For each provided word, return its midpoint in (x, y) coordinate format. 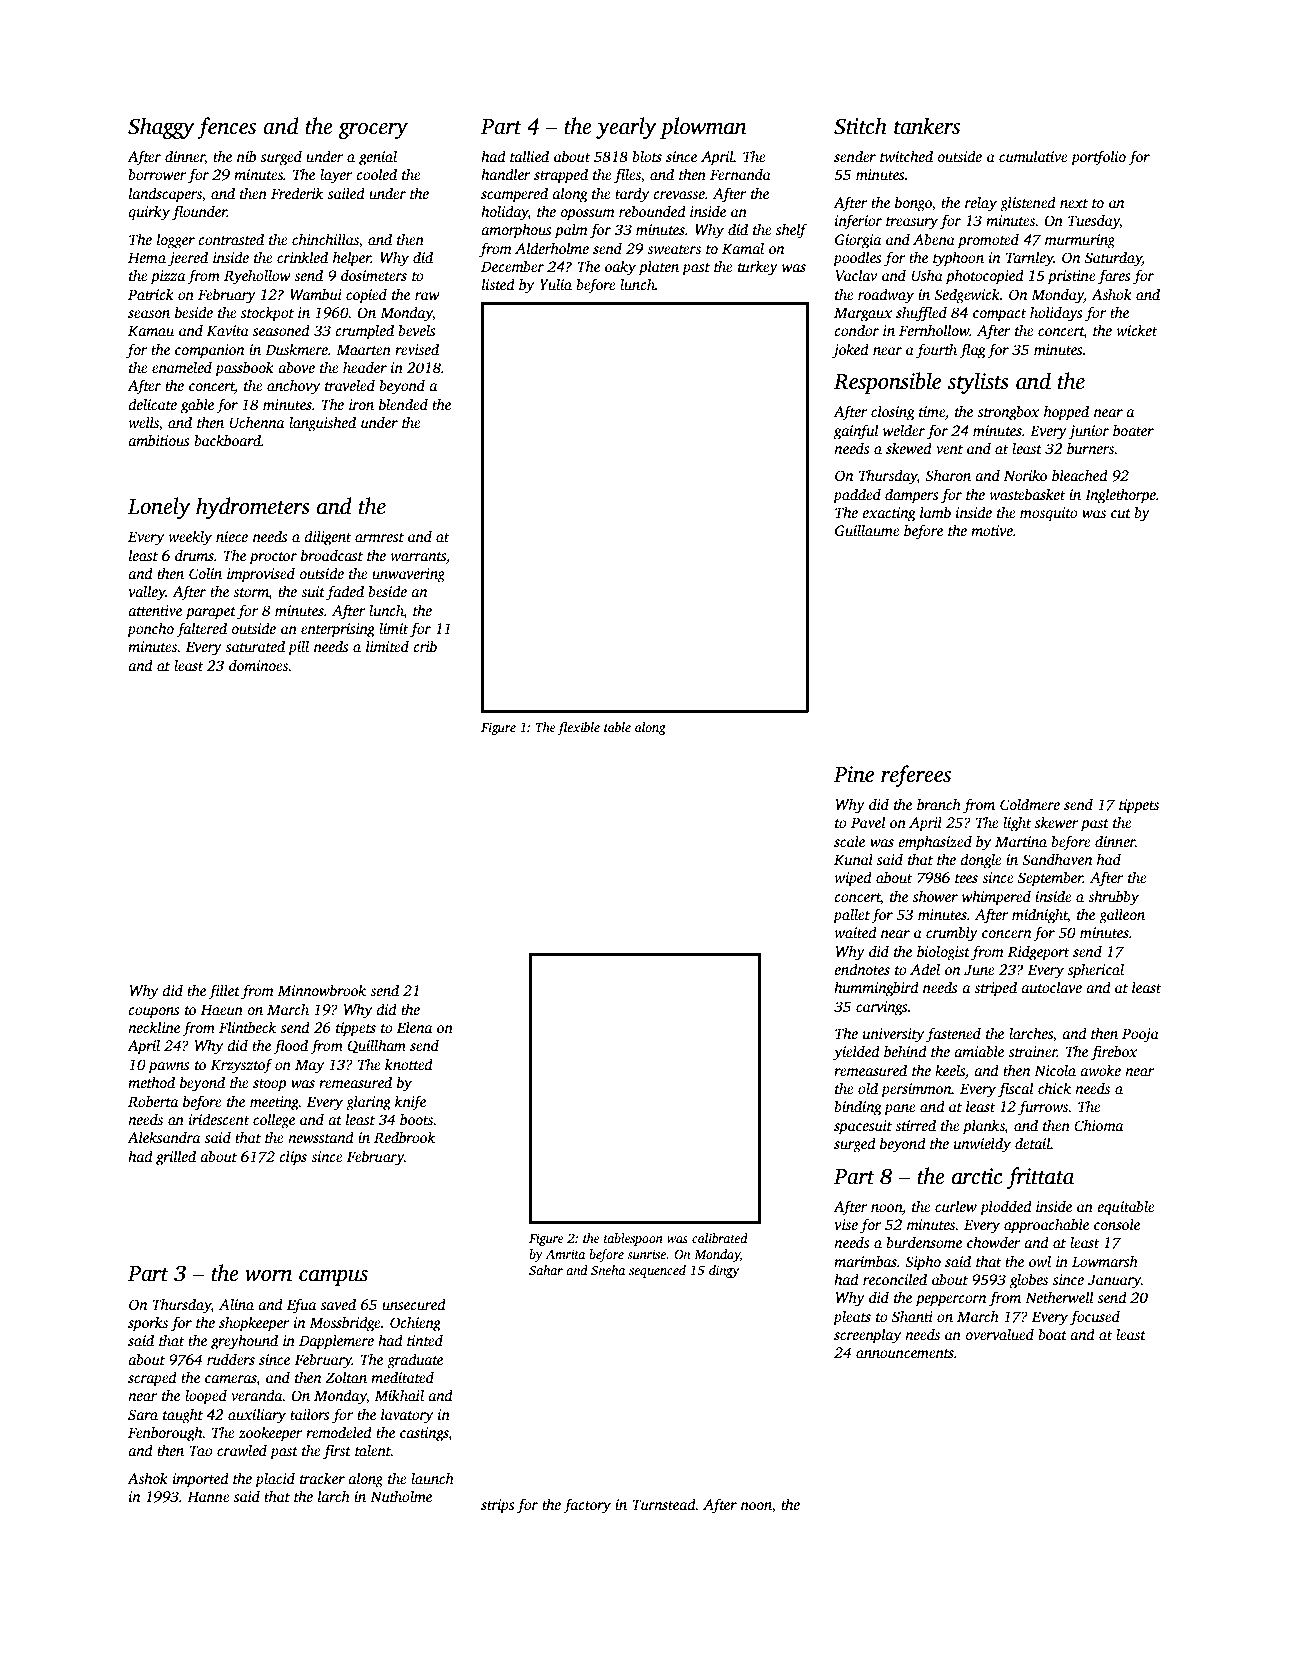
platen (659, 268)
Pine (854, 774)
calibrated (720, 1238)
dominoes (258, 665)
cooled (377, 174)
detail (1033, 1143)
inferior (858, 222)
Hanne (208, 1496)
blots (647, 156)
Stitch (860, 126)
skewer (1057, 822)
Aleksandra (163, 1137)
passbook (244, 369)
